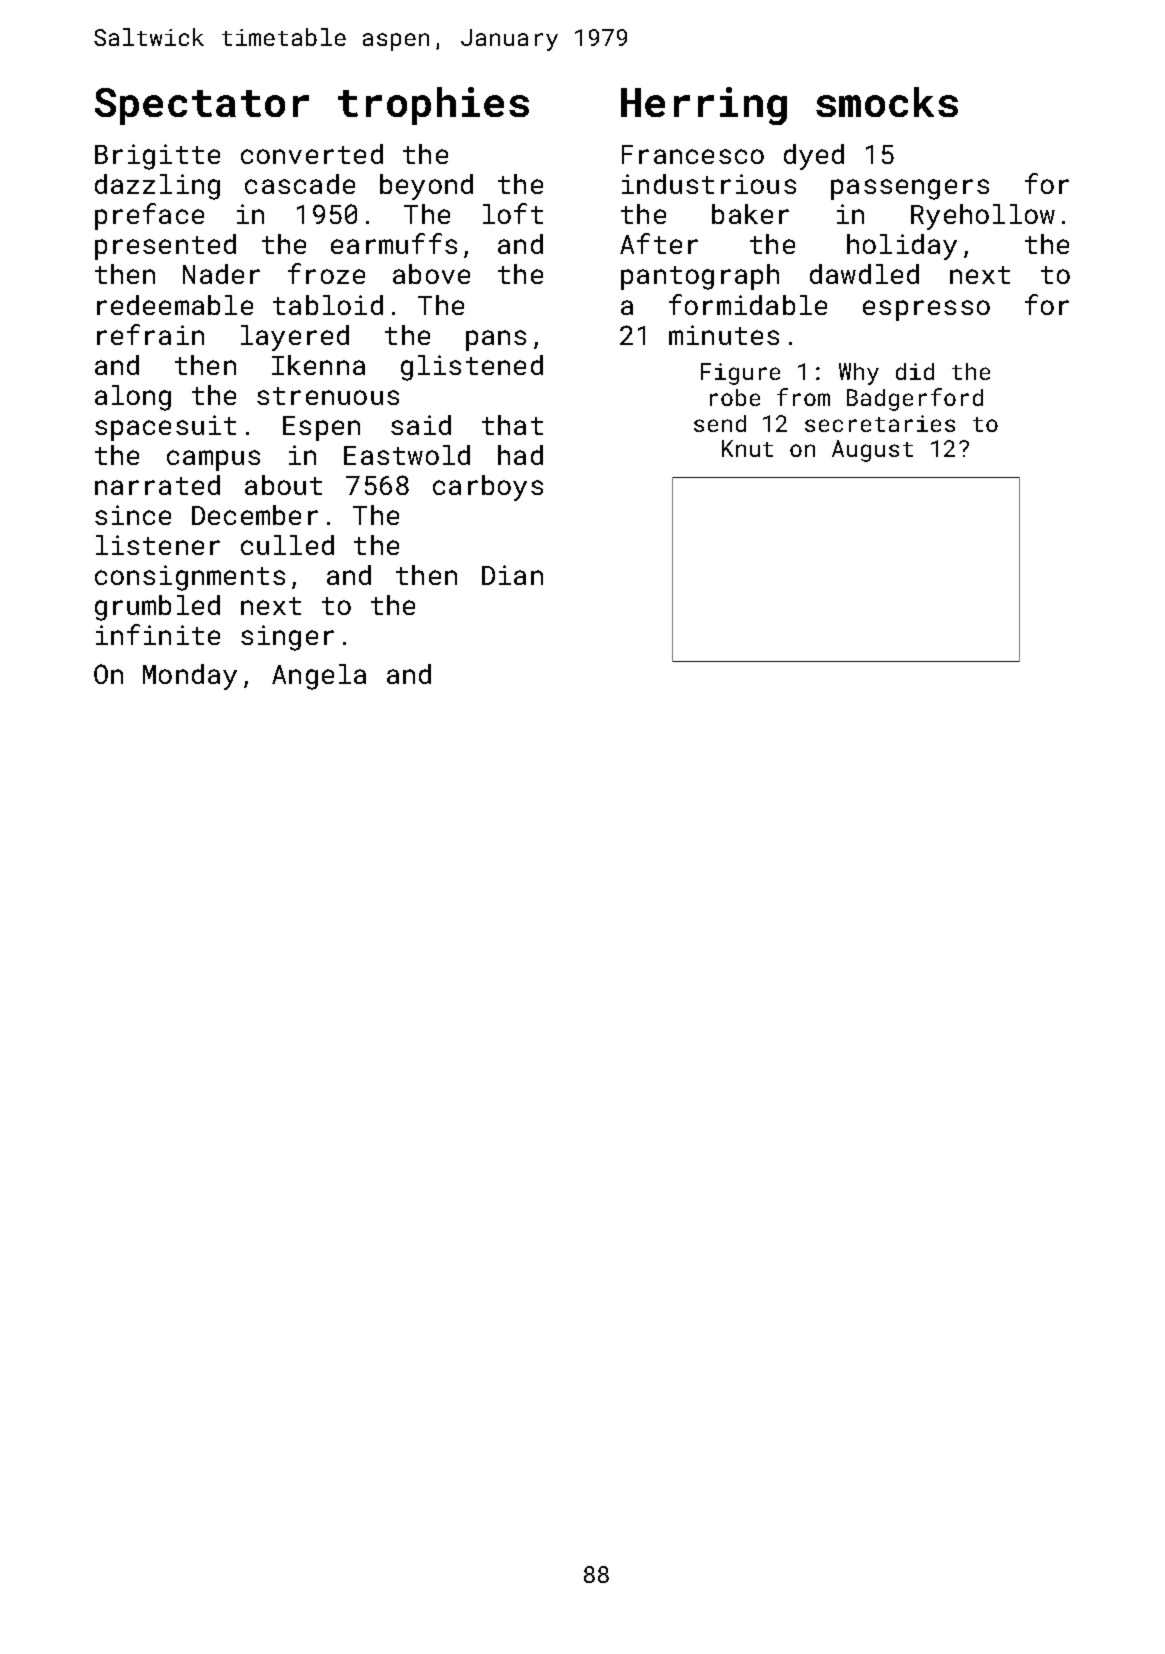 This document has height=1654, width=1165. What do you see at coordinates (887, 102) in the document?
I see `smocks` at bounding box center [887, 102].
